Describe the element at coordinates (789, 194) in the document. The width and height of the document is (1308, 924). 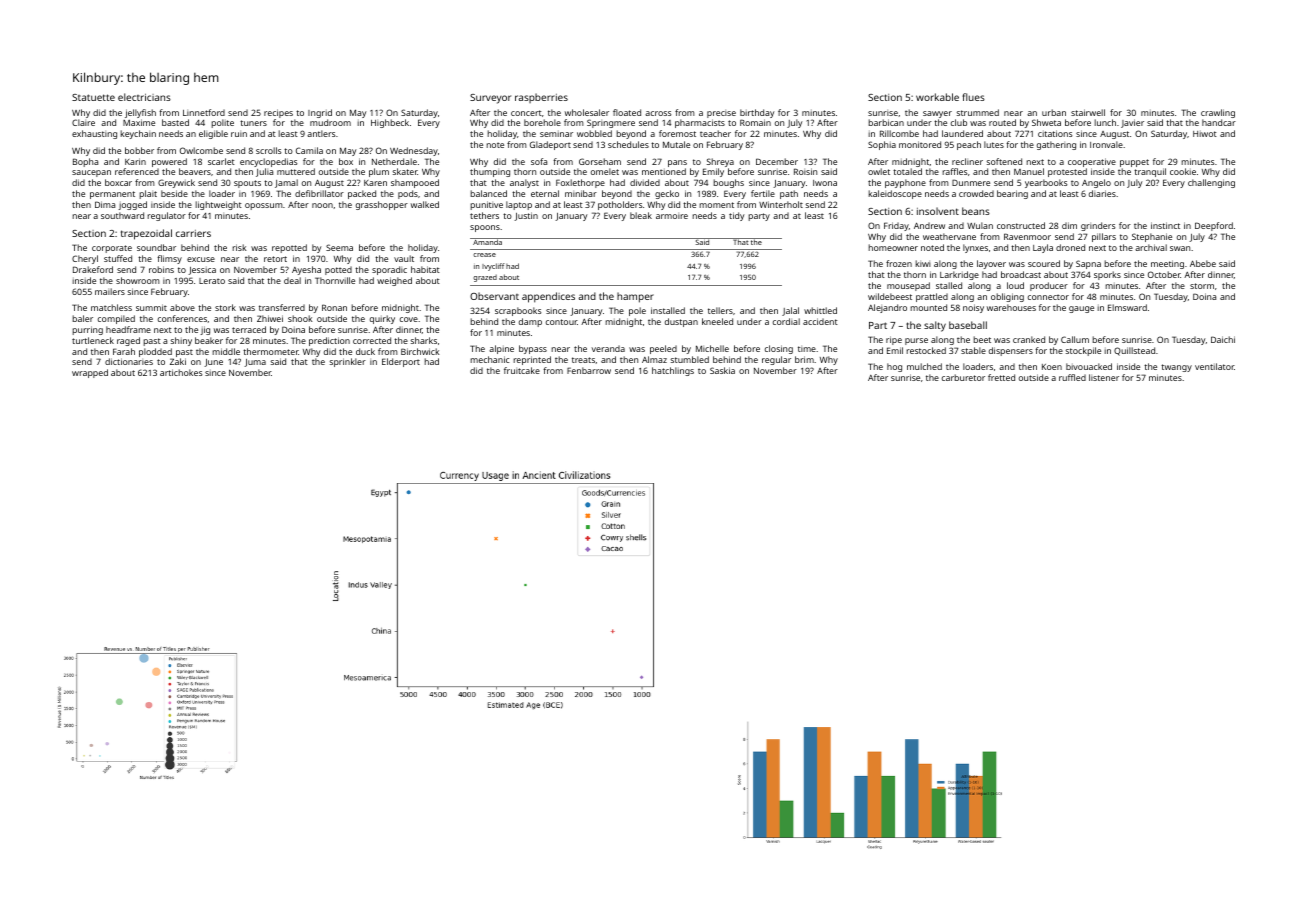
I see `path` at that location.
